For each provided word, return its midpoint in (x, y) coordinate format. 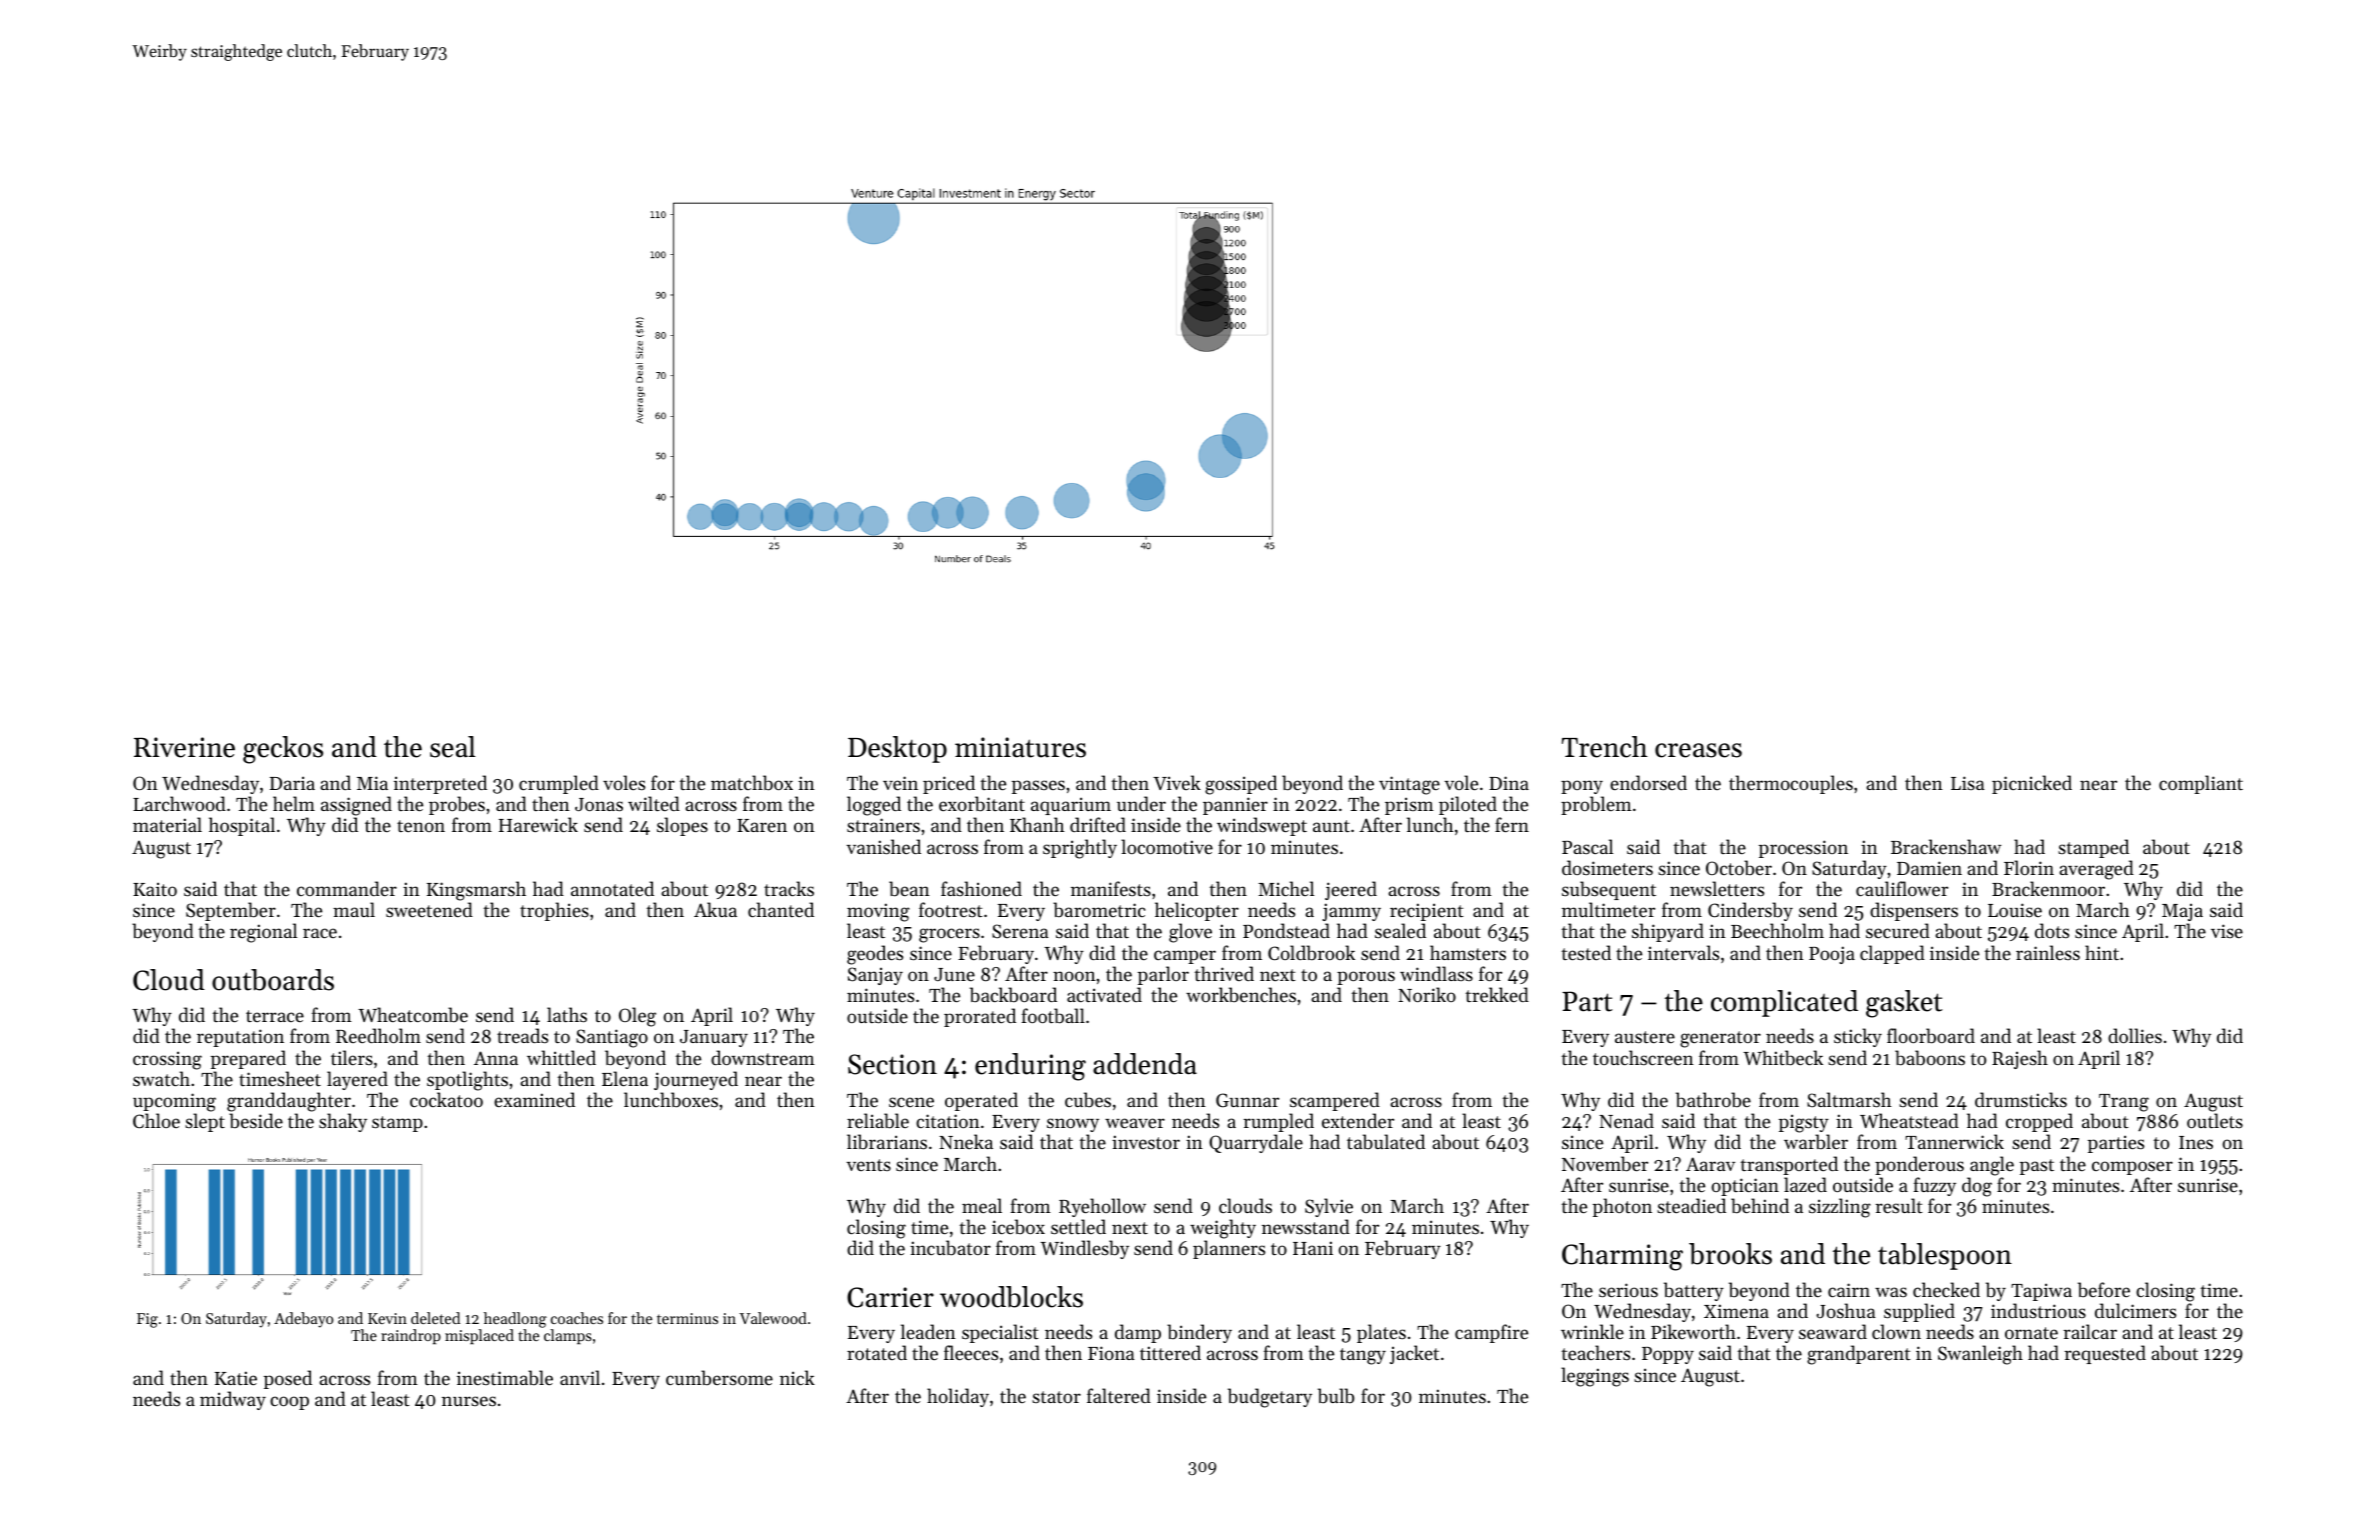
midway (233, 1400)
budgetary (1270, 1398)
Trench (1605, 747)
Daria (292, 783)
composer (2132, 1168)
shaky (343, 1122)
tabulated (1386, 1141)
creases (1698, 750)
